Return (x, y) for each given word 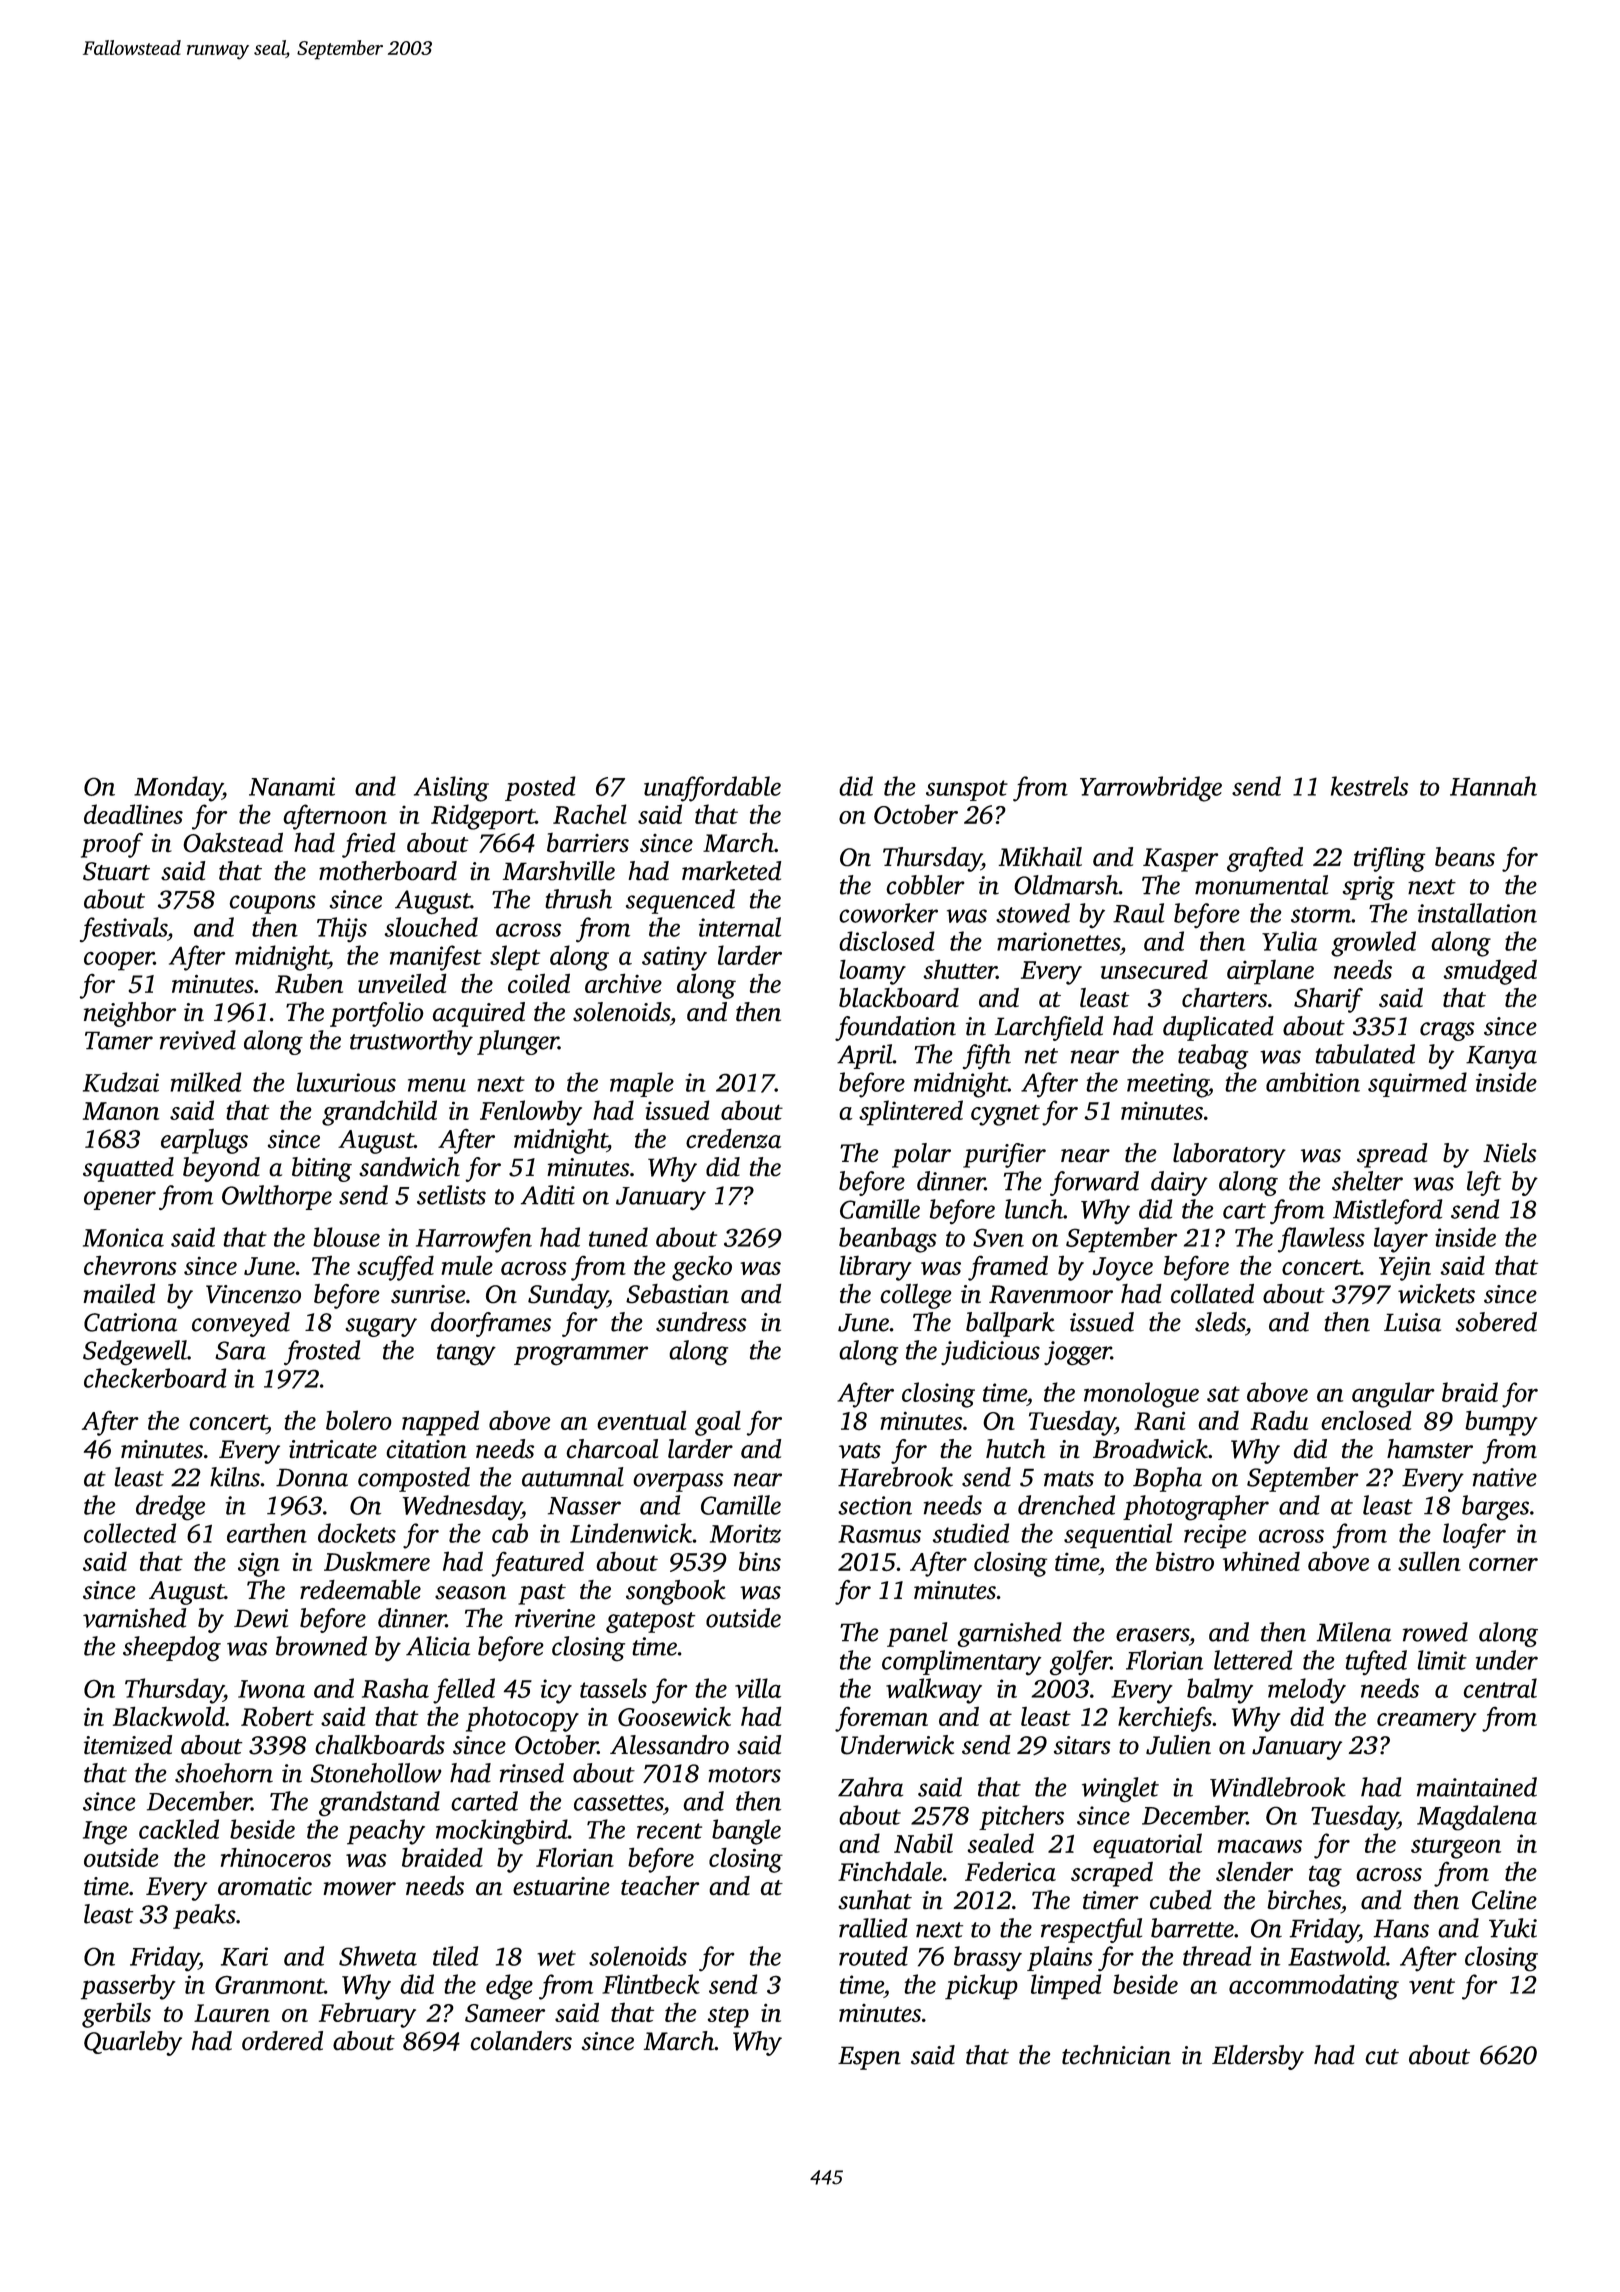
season (470, 1593)
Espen (869, 2058)
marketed (731, 871)
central (1500, 1688)
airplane (1270, 972)
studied (971, 1533)
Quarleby (133, 2043)
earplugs (204, 1141)
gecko (702, 1268)
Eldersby (1258, 2057)
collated (1212, 1294)
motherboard (388, 871)
